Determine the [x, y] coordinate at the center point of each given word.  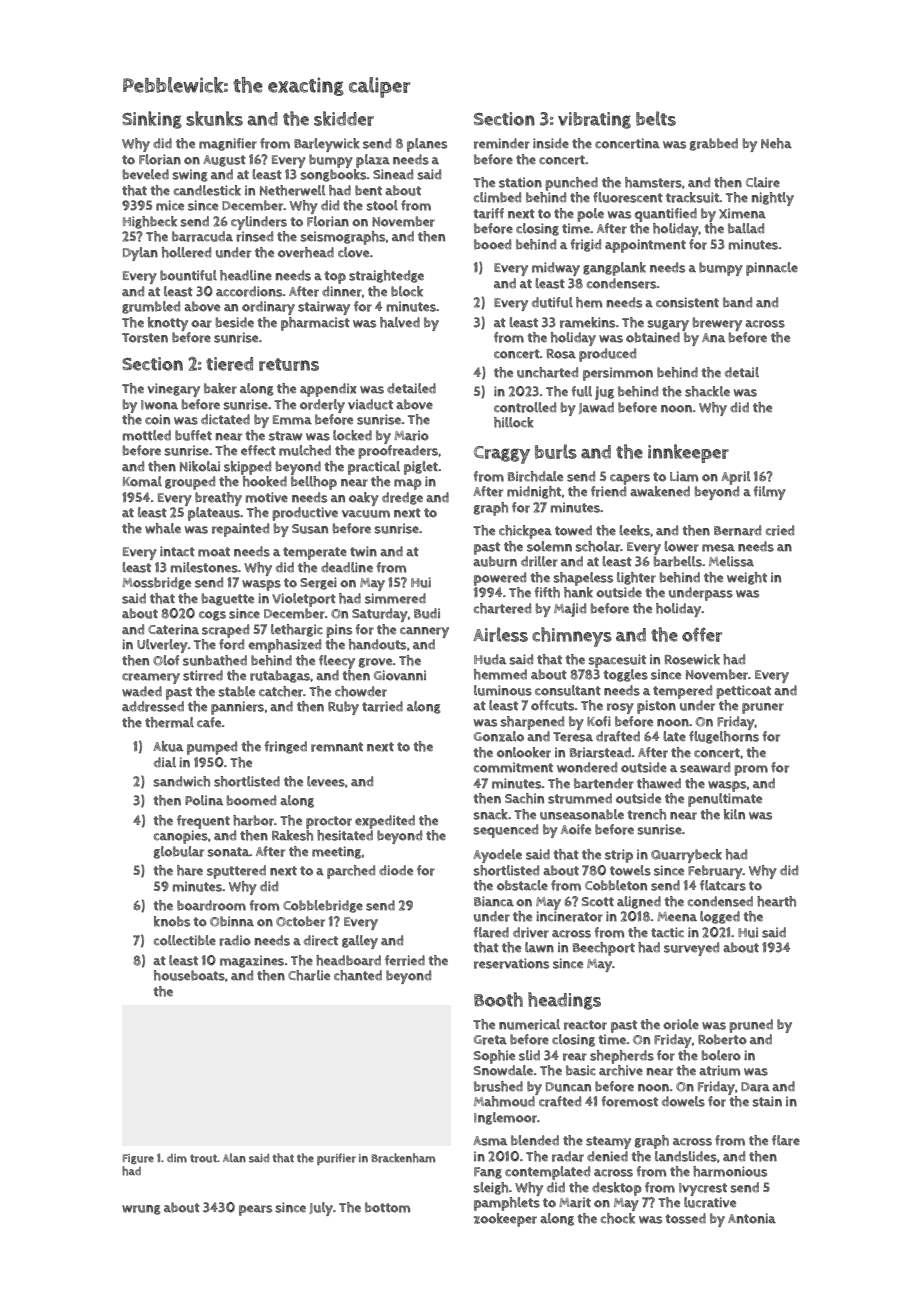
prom [751, 770]
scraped [225, 631]
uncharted [547, 372]
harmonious [730, 1171]
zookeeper [505, 1220]
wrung [141, 1210]
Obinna [232, 921]
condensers [622, 283]
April [735, 478]
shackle [707, 391]
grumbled [151, 307]
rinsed [254, 236]
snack [490, 814]
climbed [497, 197]
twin [363, 551]
